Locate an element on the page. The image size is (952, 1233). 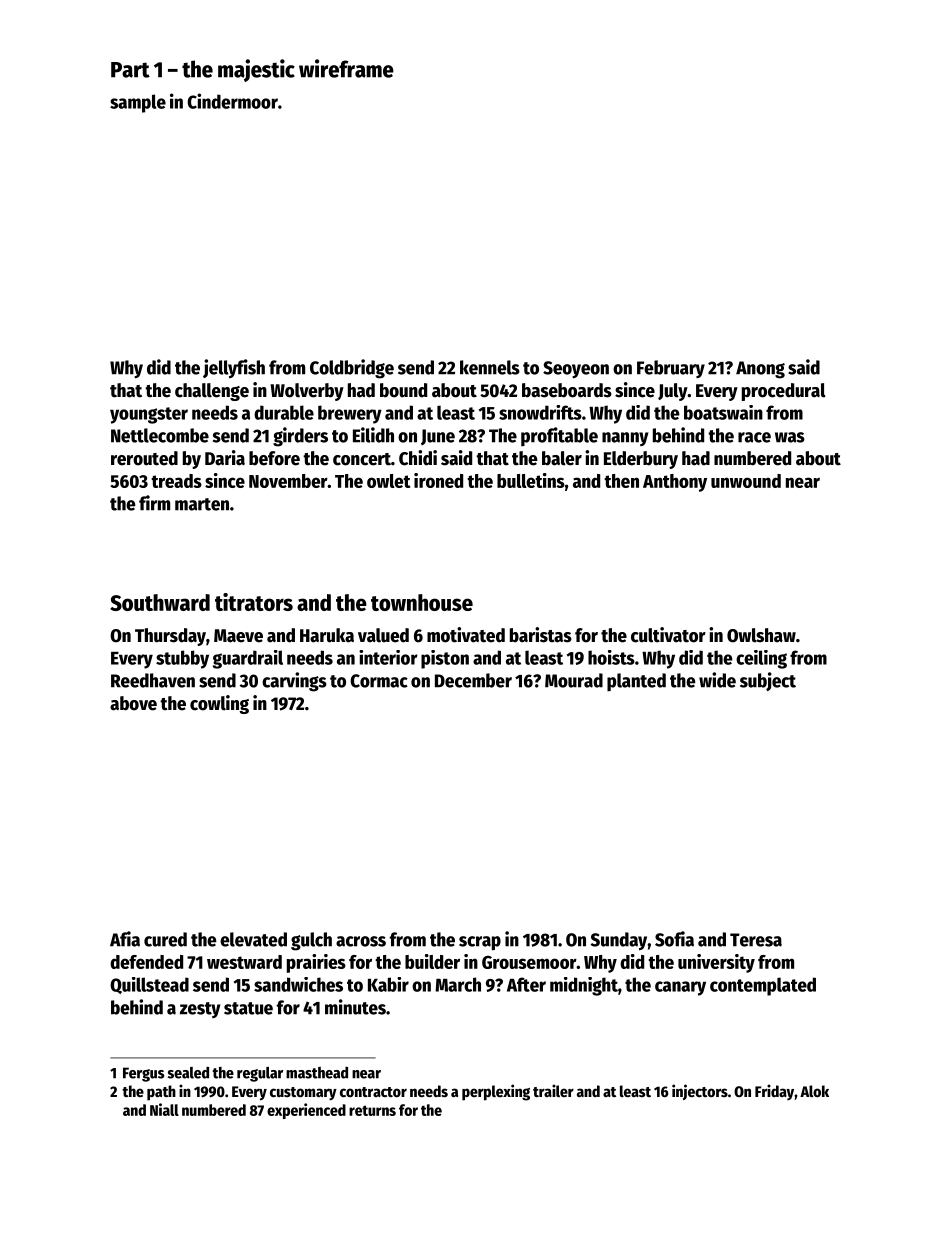
Anong is located at coordinates (760, 370).
